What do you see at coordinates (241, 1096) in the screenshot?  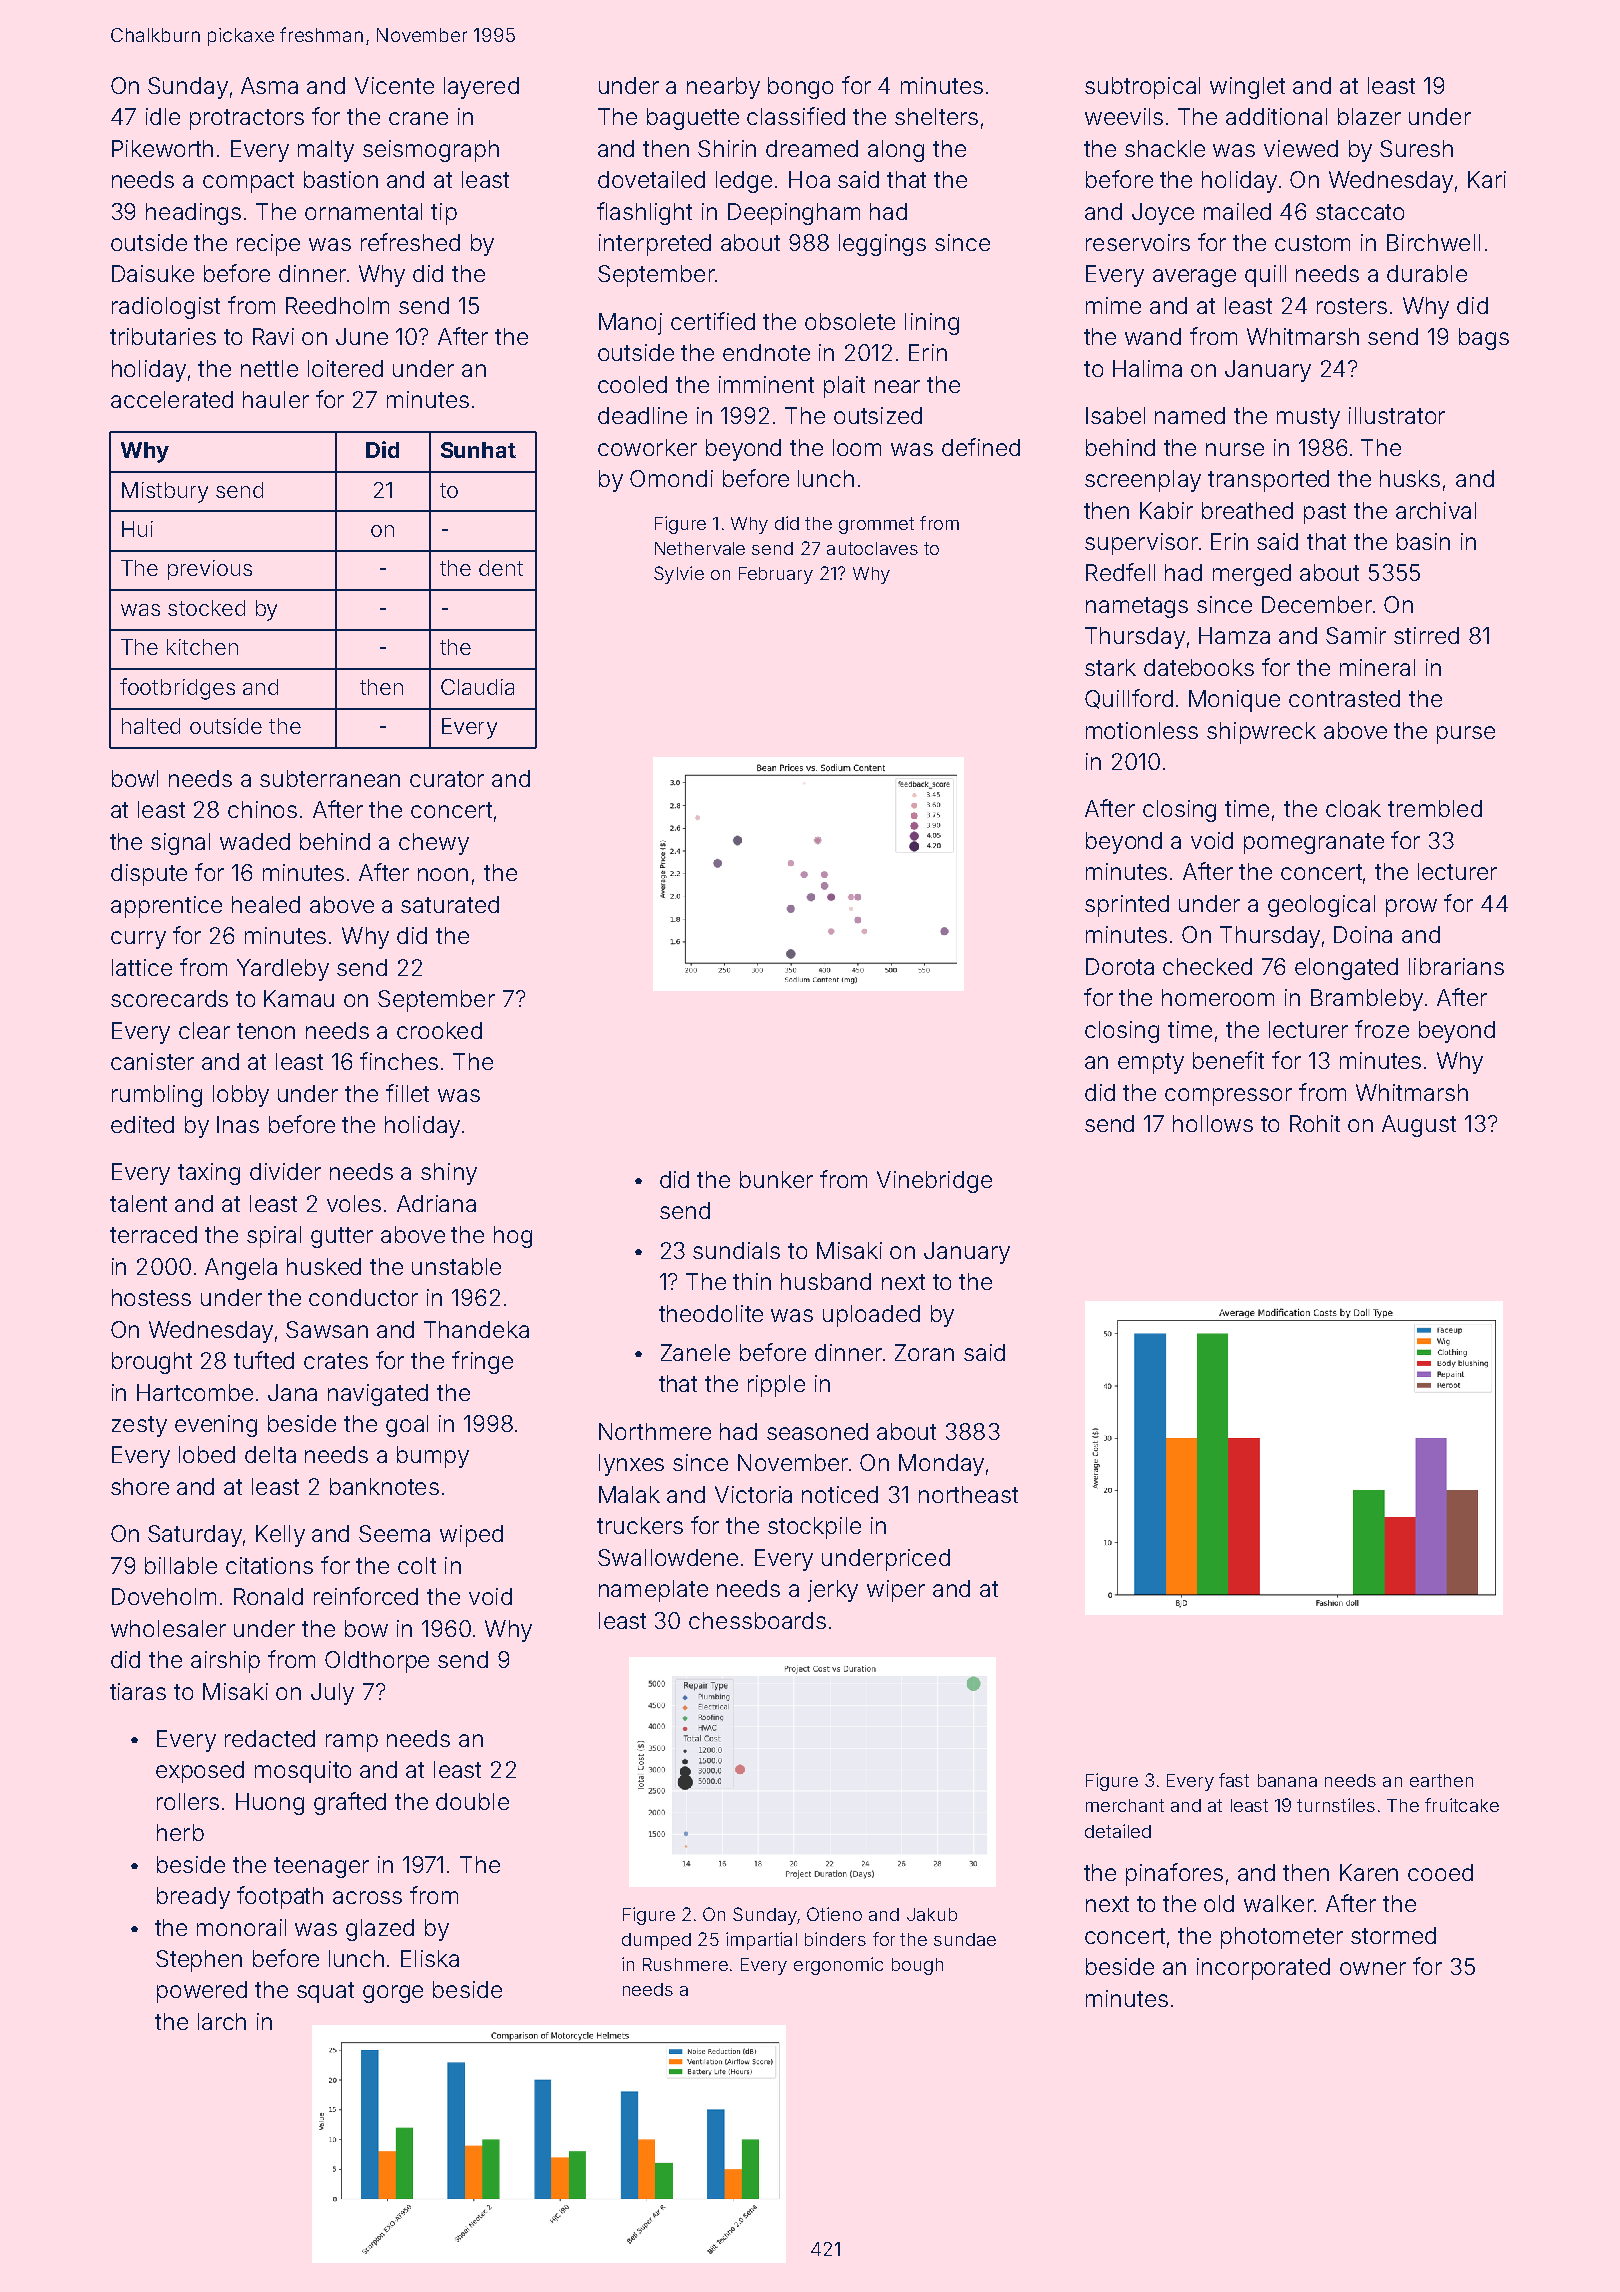 I see `lobby` at bounding box center [241, 1096].
